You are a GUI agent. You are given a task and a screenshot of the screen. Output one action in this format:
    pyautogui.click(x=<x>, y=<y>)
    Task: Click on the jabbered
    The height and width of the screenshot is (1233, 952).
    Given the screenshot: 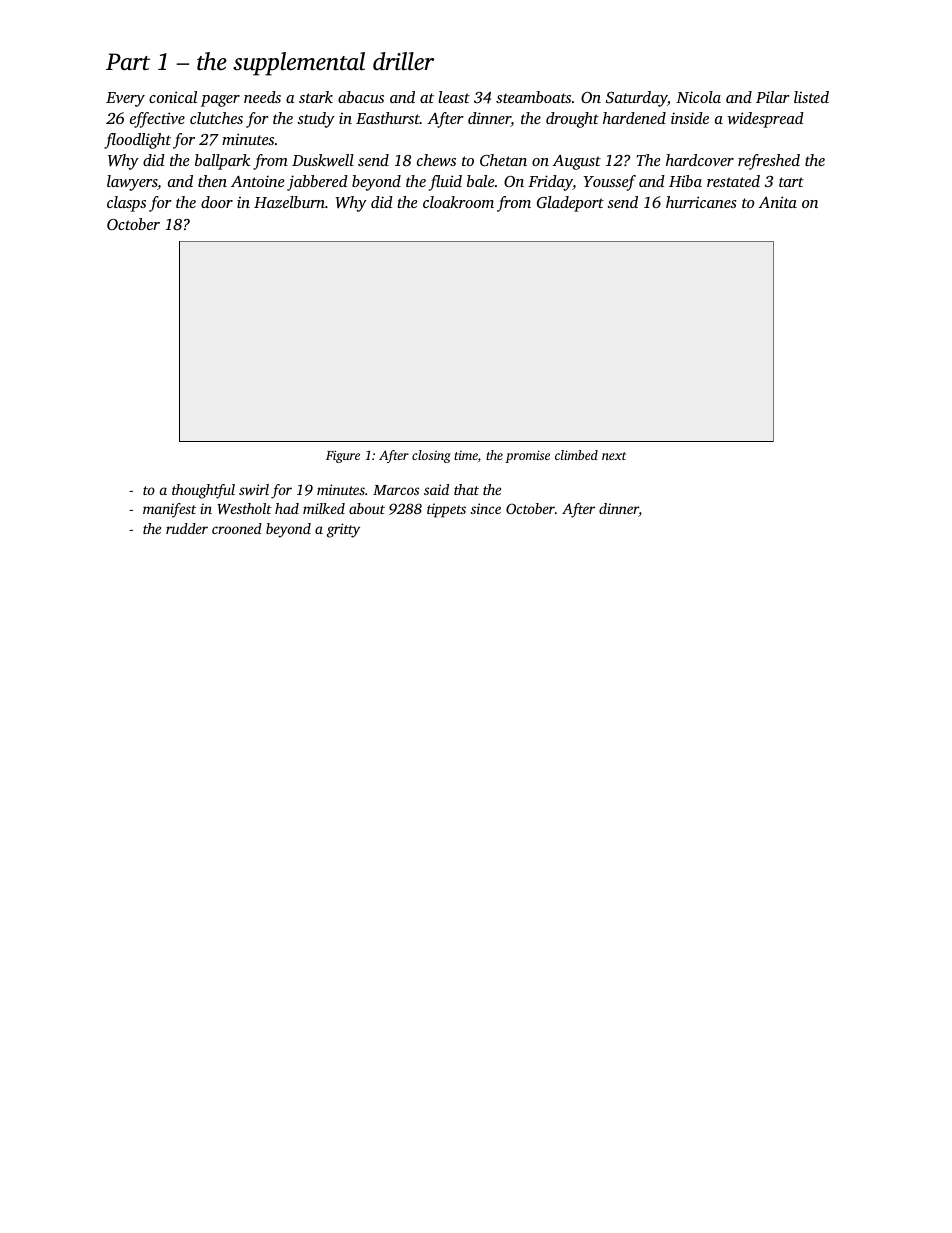 What is the action you would take?
    pyautogui.click(x=317, y=183)
